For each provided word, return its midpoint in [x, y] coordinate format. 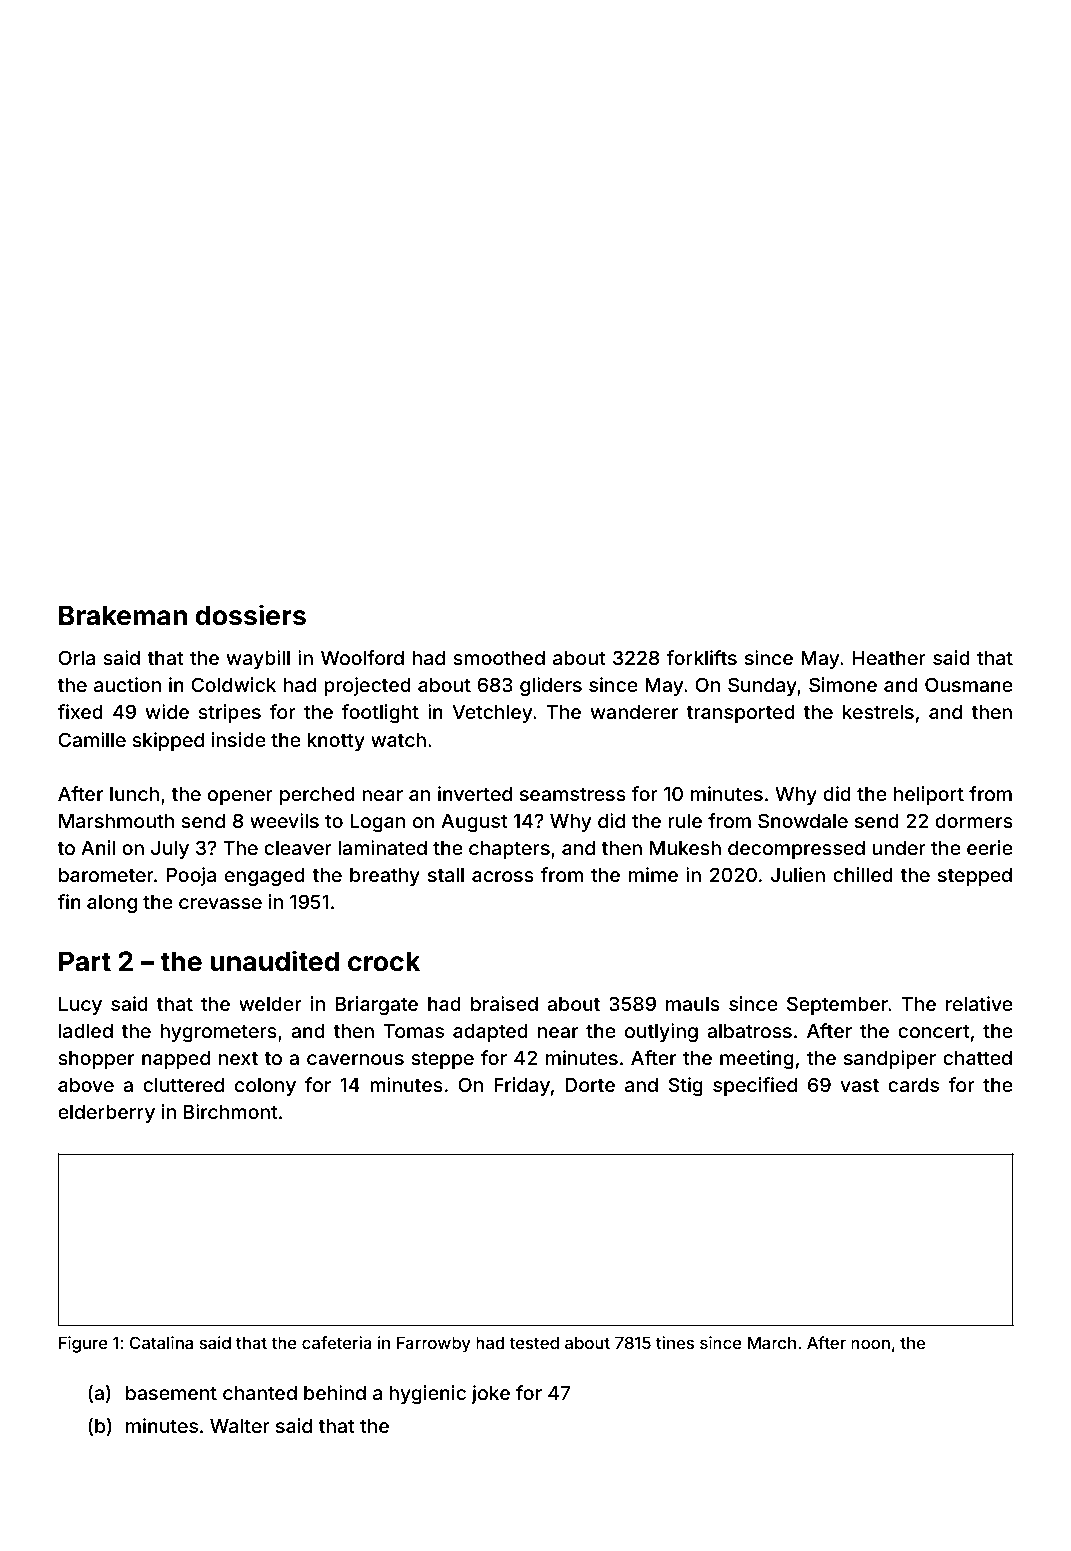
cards [913, 1085]
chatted [977, 1058]
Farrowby [434, 1345]
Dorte [590, 1084]
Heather [889, 658]
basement [171, 1393]
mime [653, 874]
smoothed [499, 658]
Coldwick [233, 684]
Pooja [191, 876]
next [238, 1058]
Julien [798, 874]
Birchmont [230, 1111]
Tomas [414, 1031]
